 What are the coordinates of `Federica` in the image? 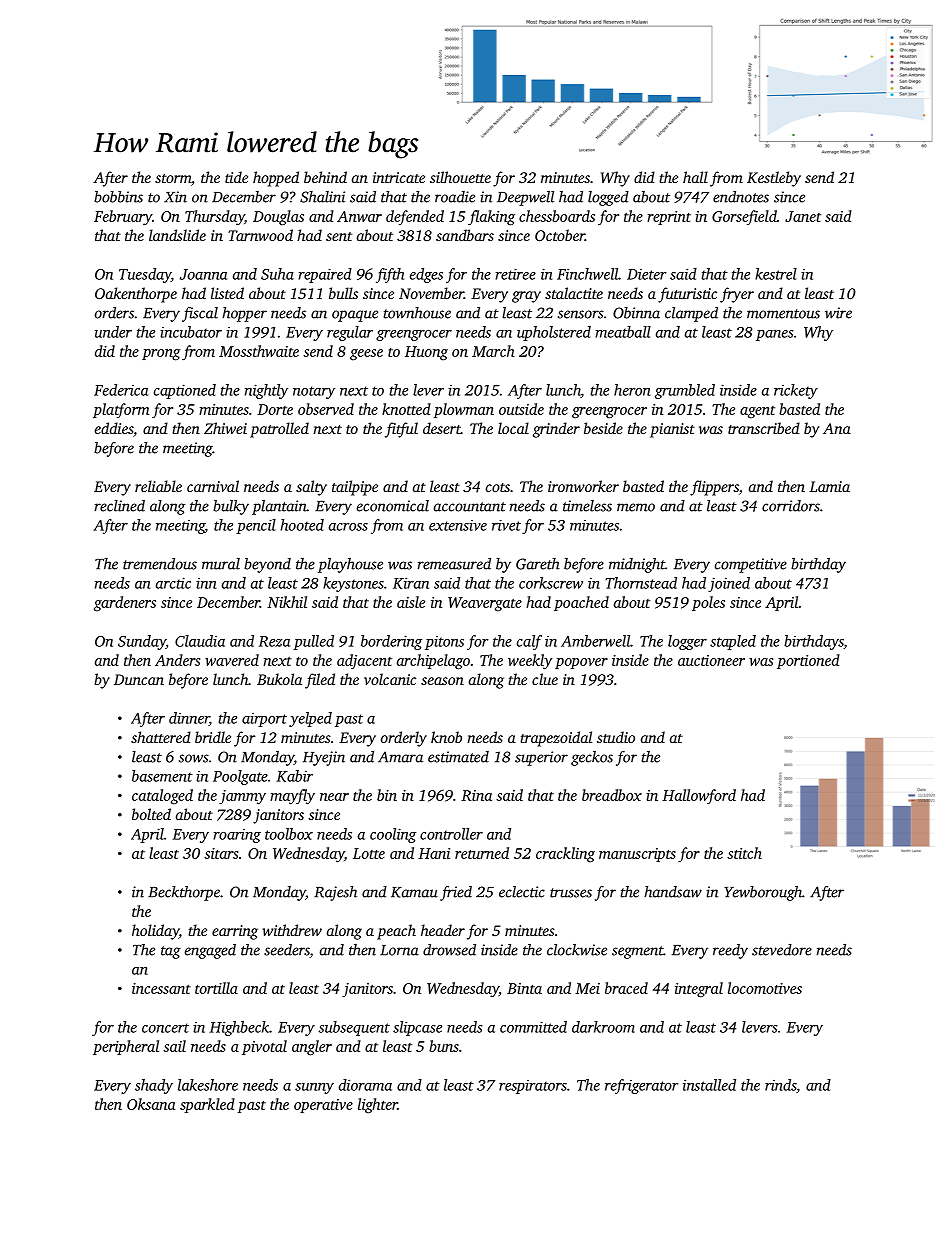 It's located at (121, 390).
